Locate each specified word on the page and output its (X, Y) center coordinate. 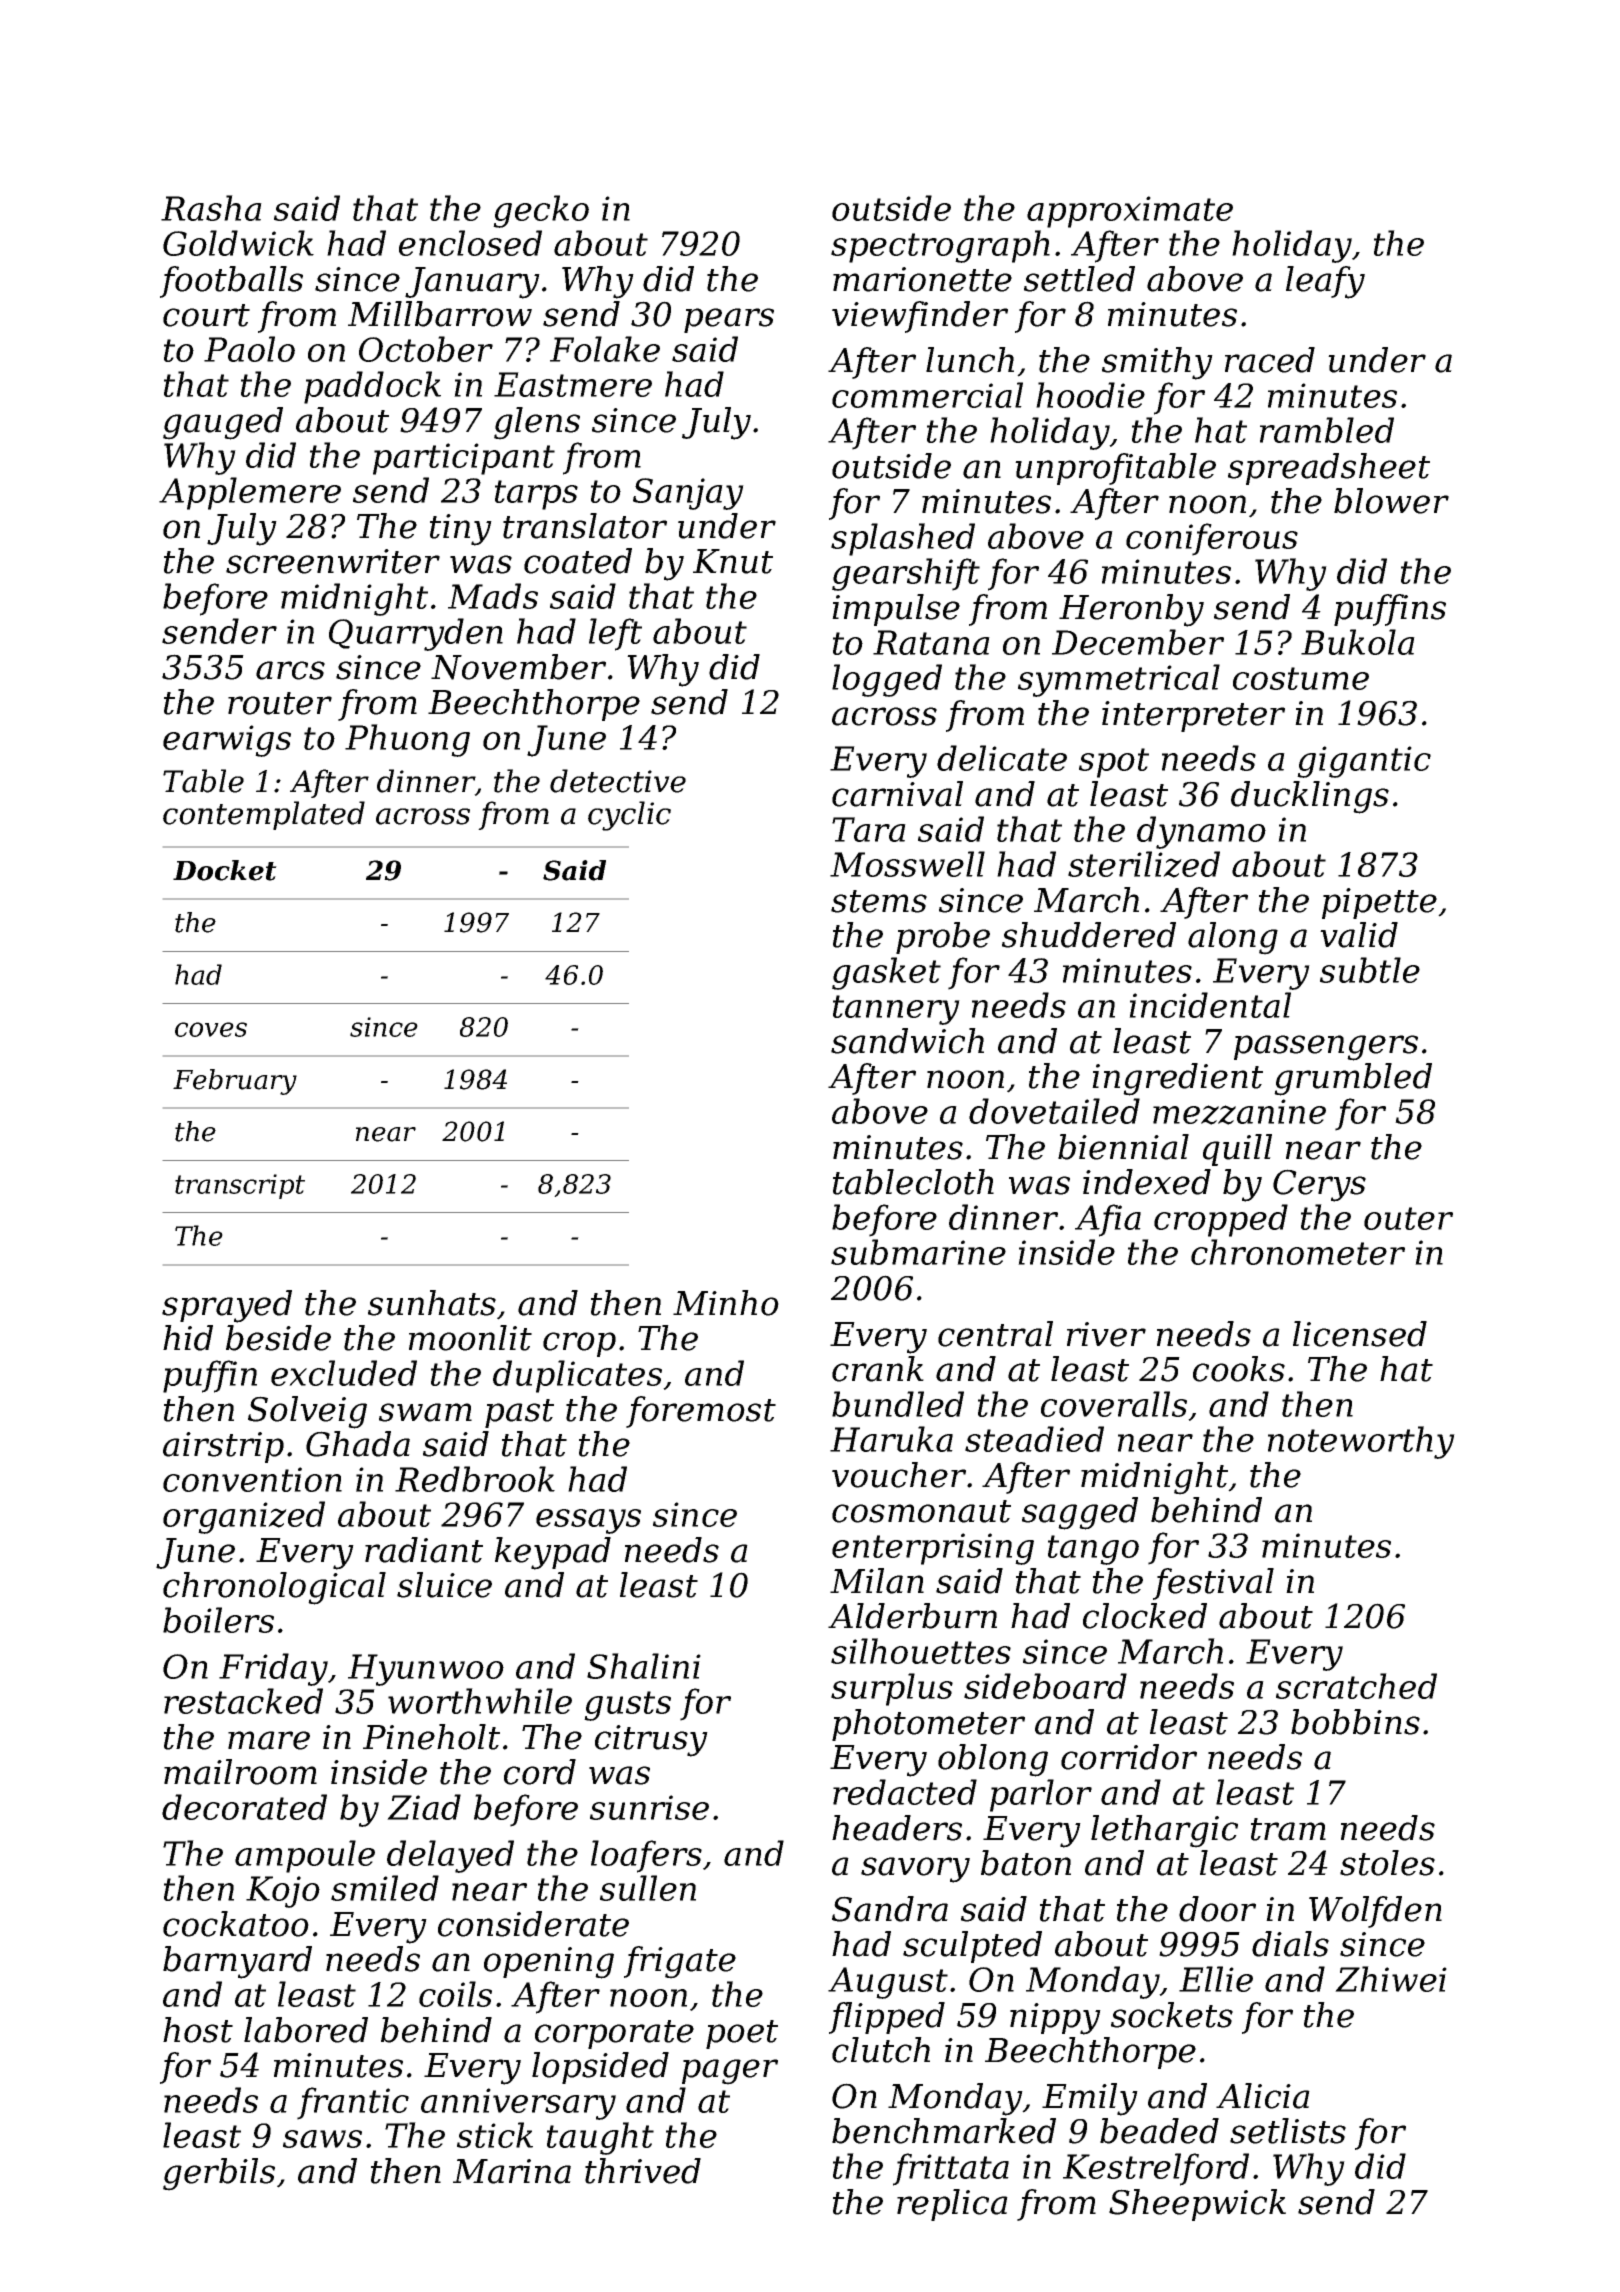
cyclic (629, 816)
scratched (1356, 1686)
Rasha (211, 208)
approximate (1130, 212)
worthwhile (480, 1701)
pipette (1379, 903)
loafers (646, 1856)
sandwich (907, 1041)
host (198, 2030)
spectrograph (940, 246)
